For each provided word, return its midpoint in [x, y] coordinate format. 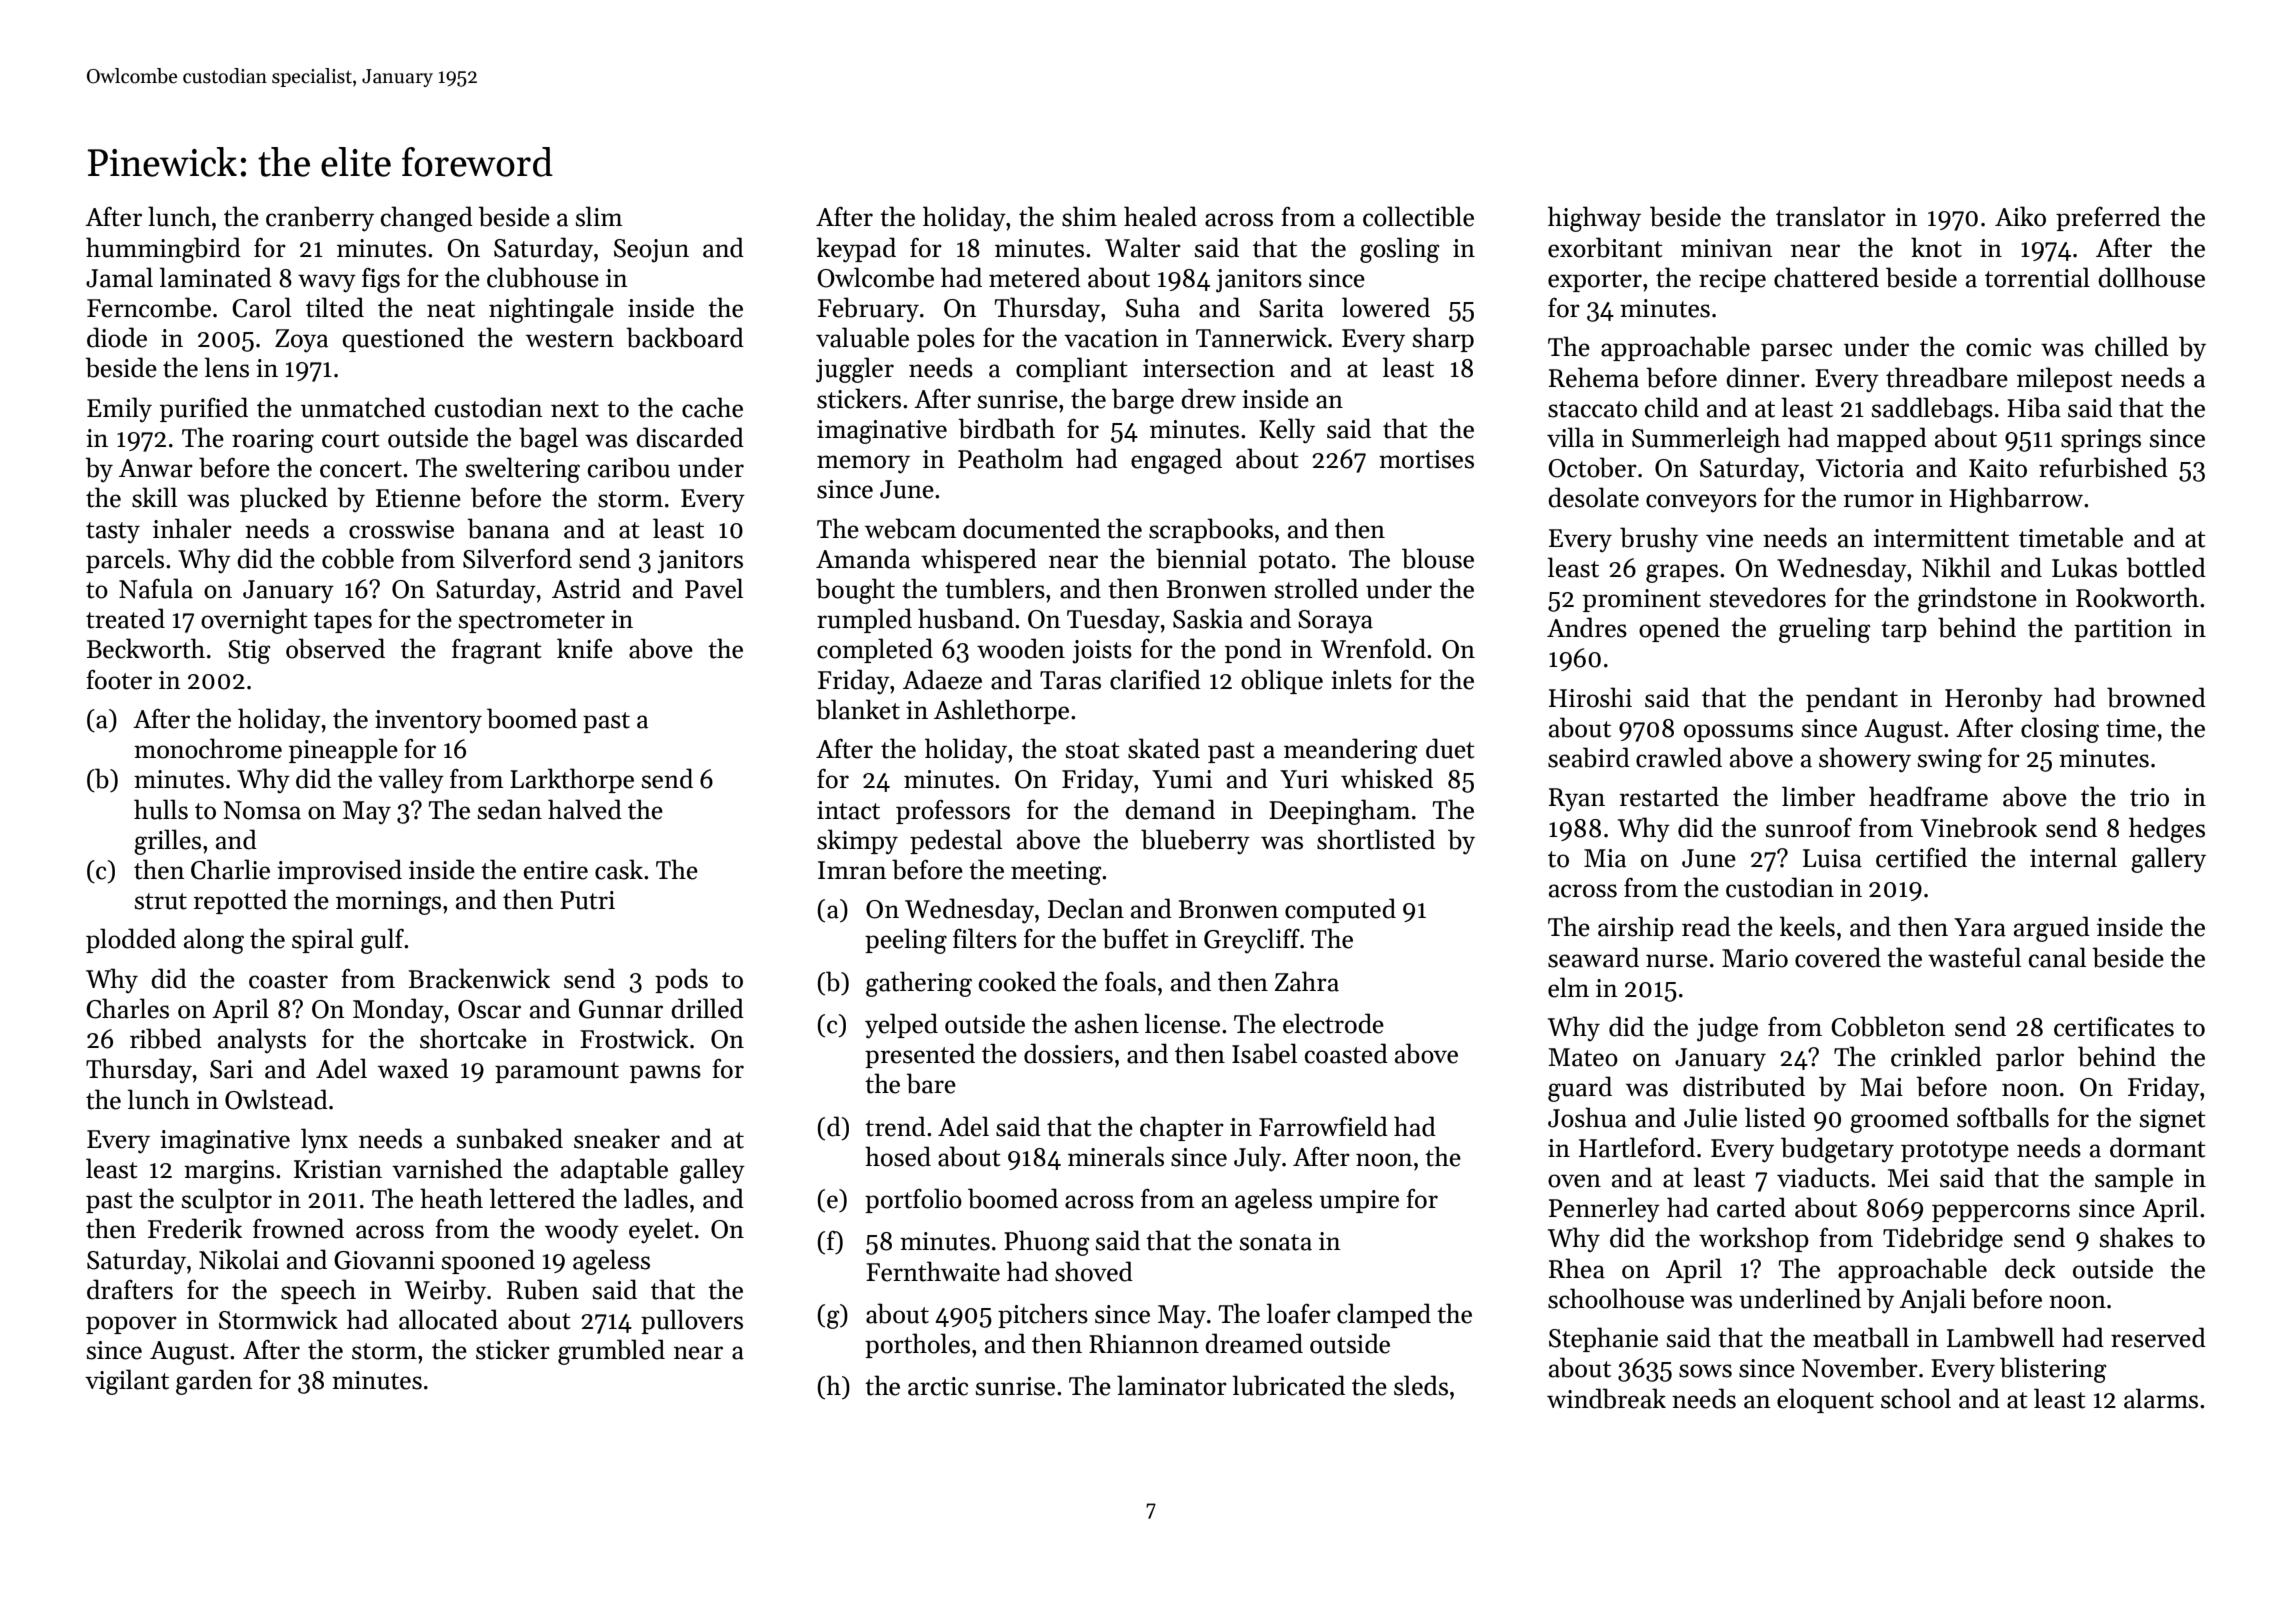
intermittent [1941, 538]
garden [214, 1382]
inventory [428, 721]
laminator [1172, 1385]
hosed [898, 1156]
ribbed [166, 1038]
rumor [1879, 501]
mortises [1426, 459]
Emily [119, 409]
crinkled [1936, 1056]
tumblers [995, 588]
